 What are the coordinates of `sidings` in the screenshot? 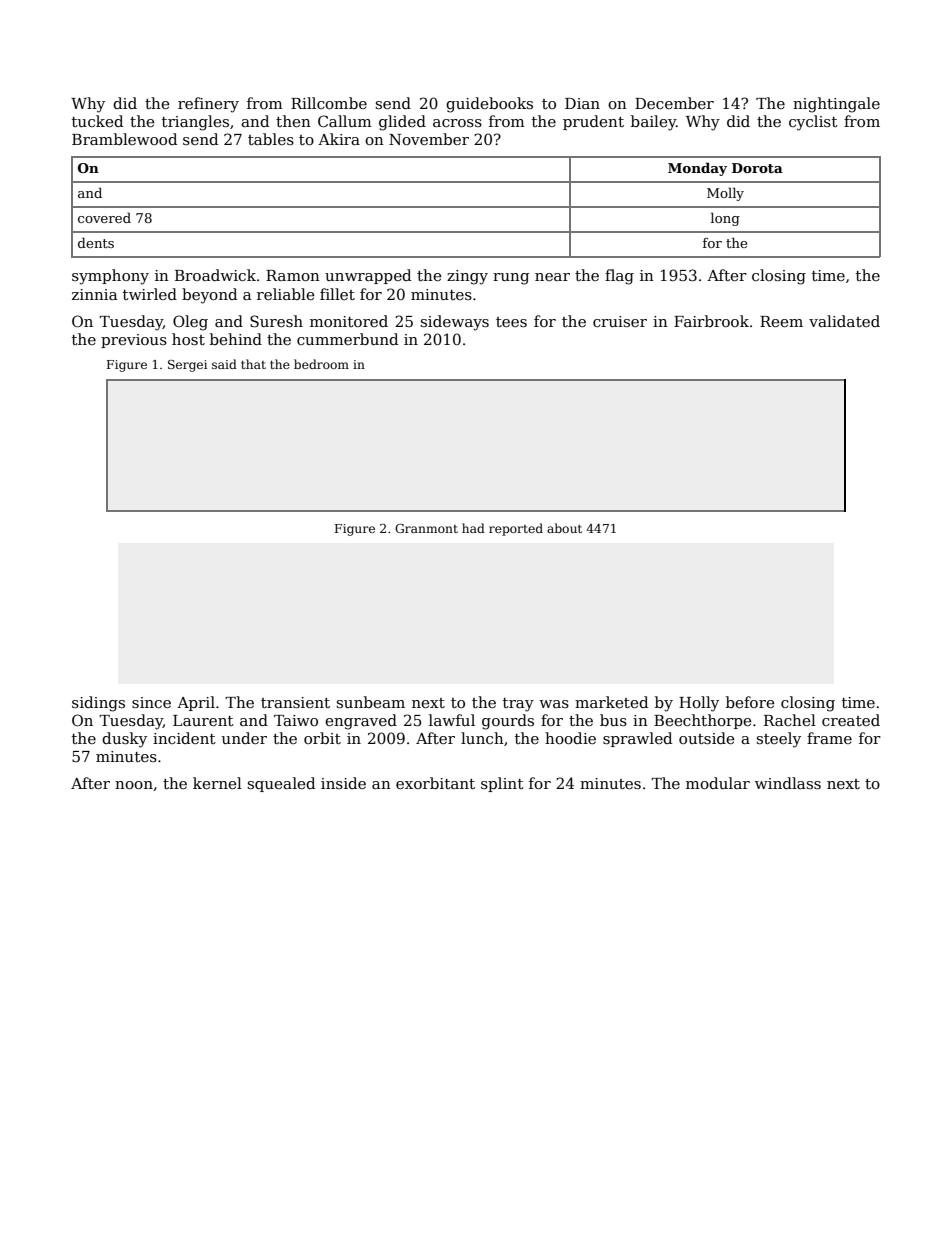 It's located at (98, 704).
